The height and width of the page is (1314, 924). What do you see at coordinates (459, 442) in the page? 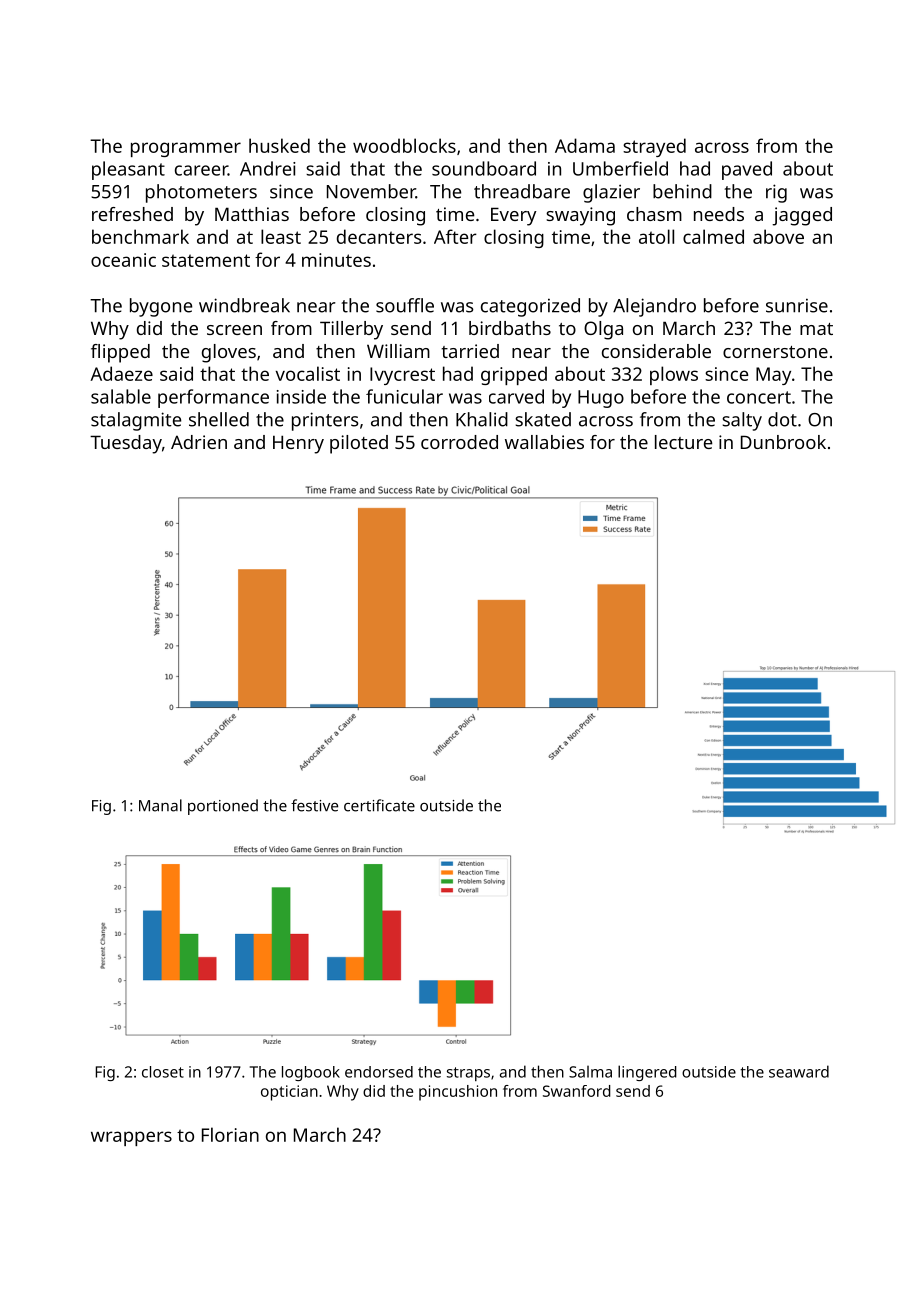
I see `corroded` at bounding box center [459, 442].
